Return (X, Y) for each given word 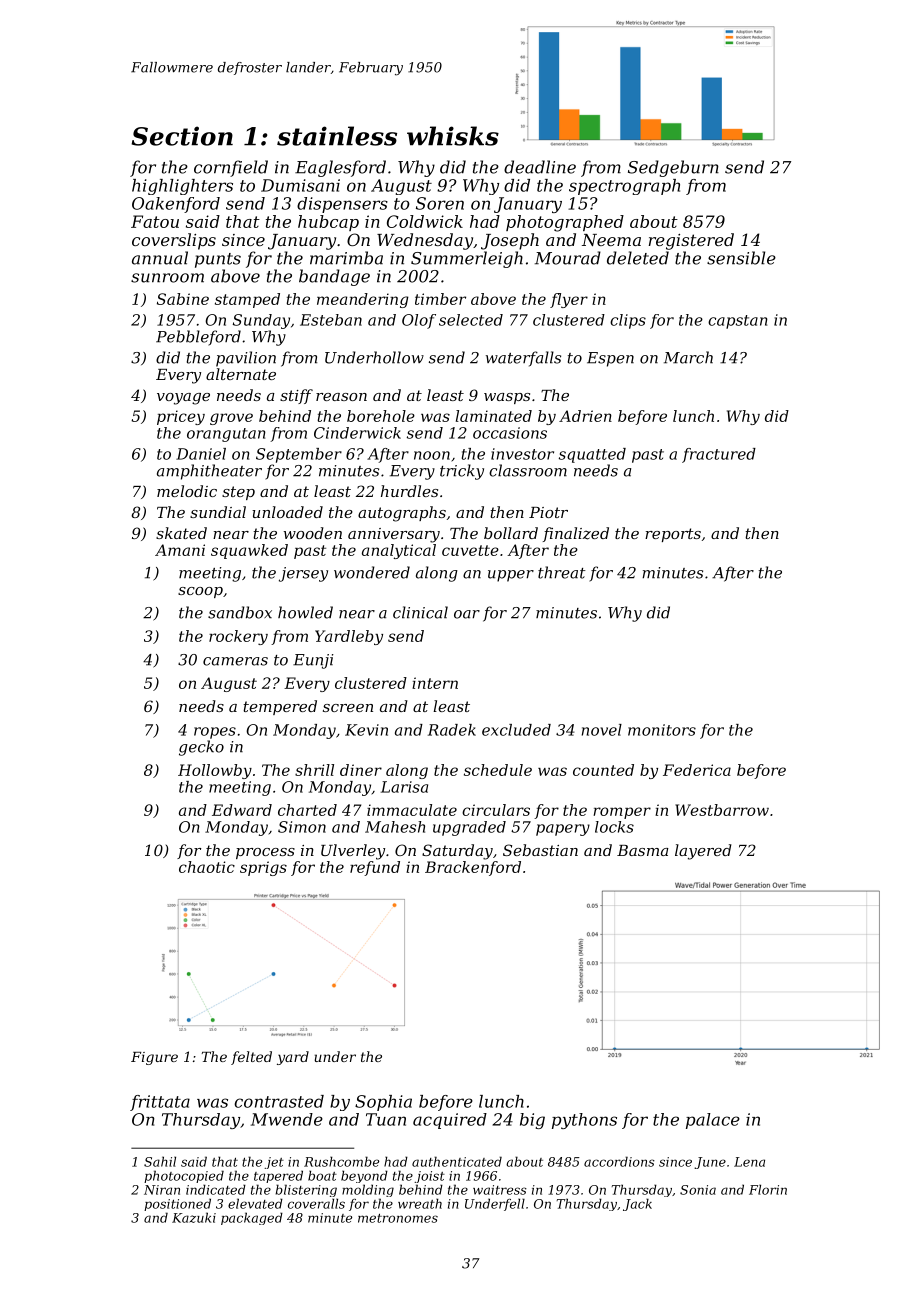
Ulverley (353, 852)
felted (251, 1058)
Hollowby (215, 771)
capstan (737, 322)
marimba (346, 258)
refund (375, 868)
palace (713, 1121)
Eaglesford (340, 168)
